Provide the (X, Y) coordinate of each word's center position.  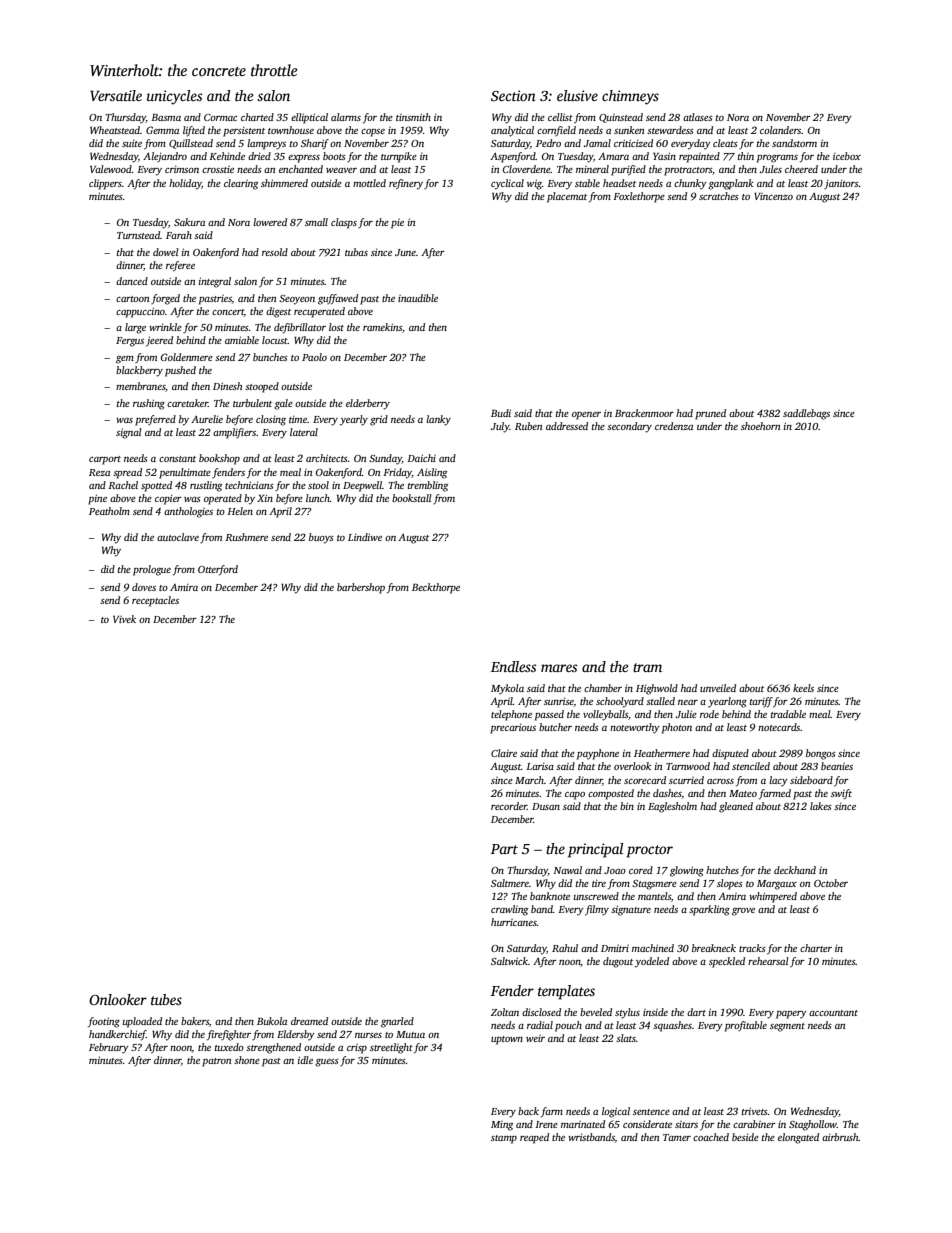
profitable (746, 1026)
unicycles (174, 97)
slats (626, 1038)
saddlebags (806, 414)
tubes (166, 999)
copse (373, 133)
